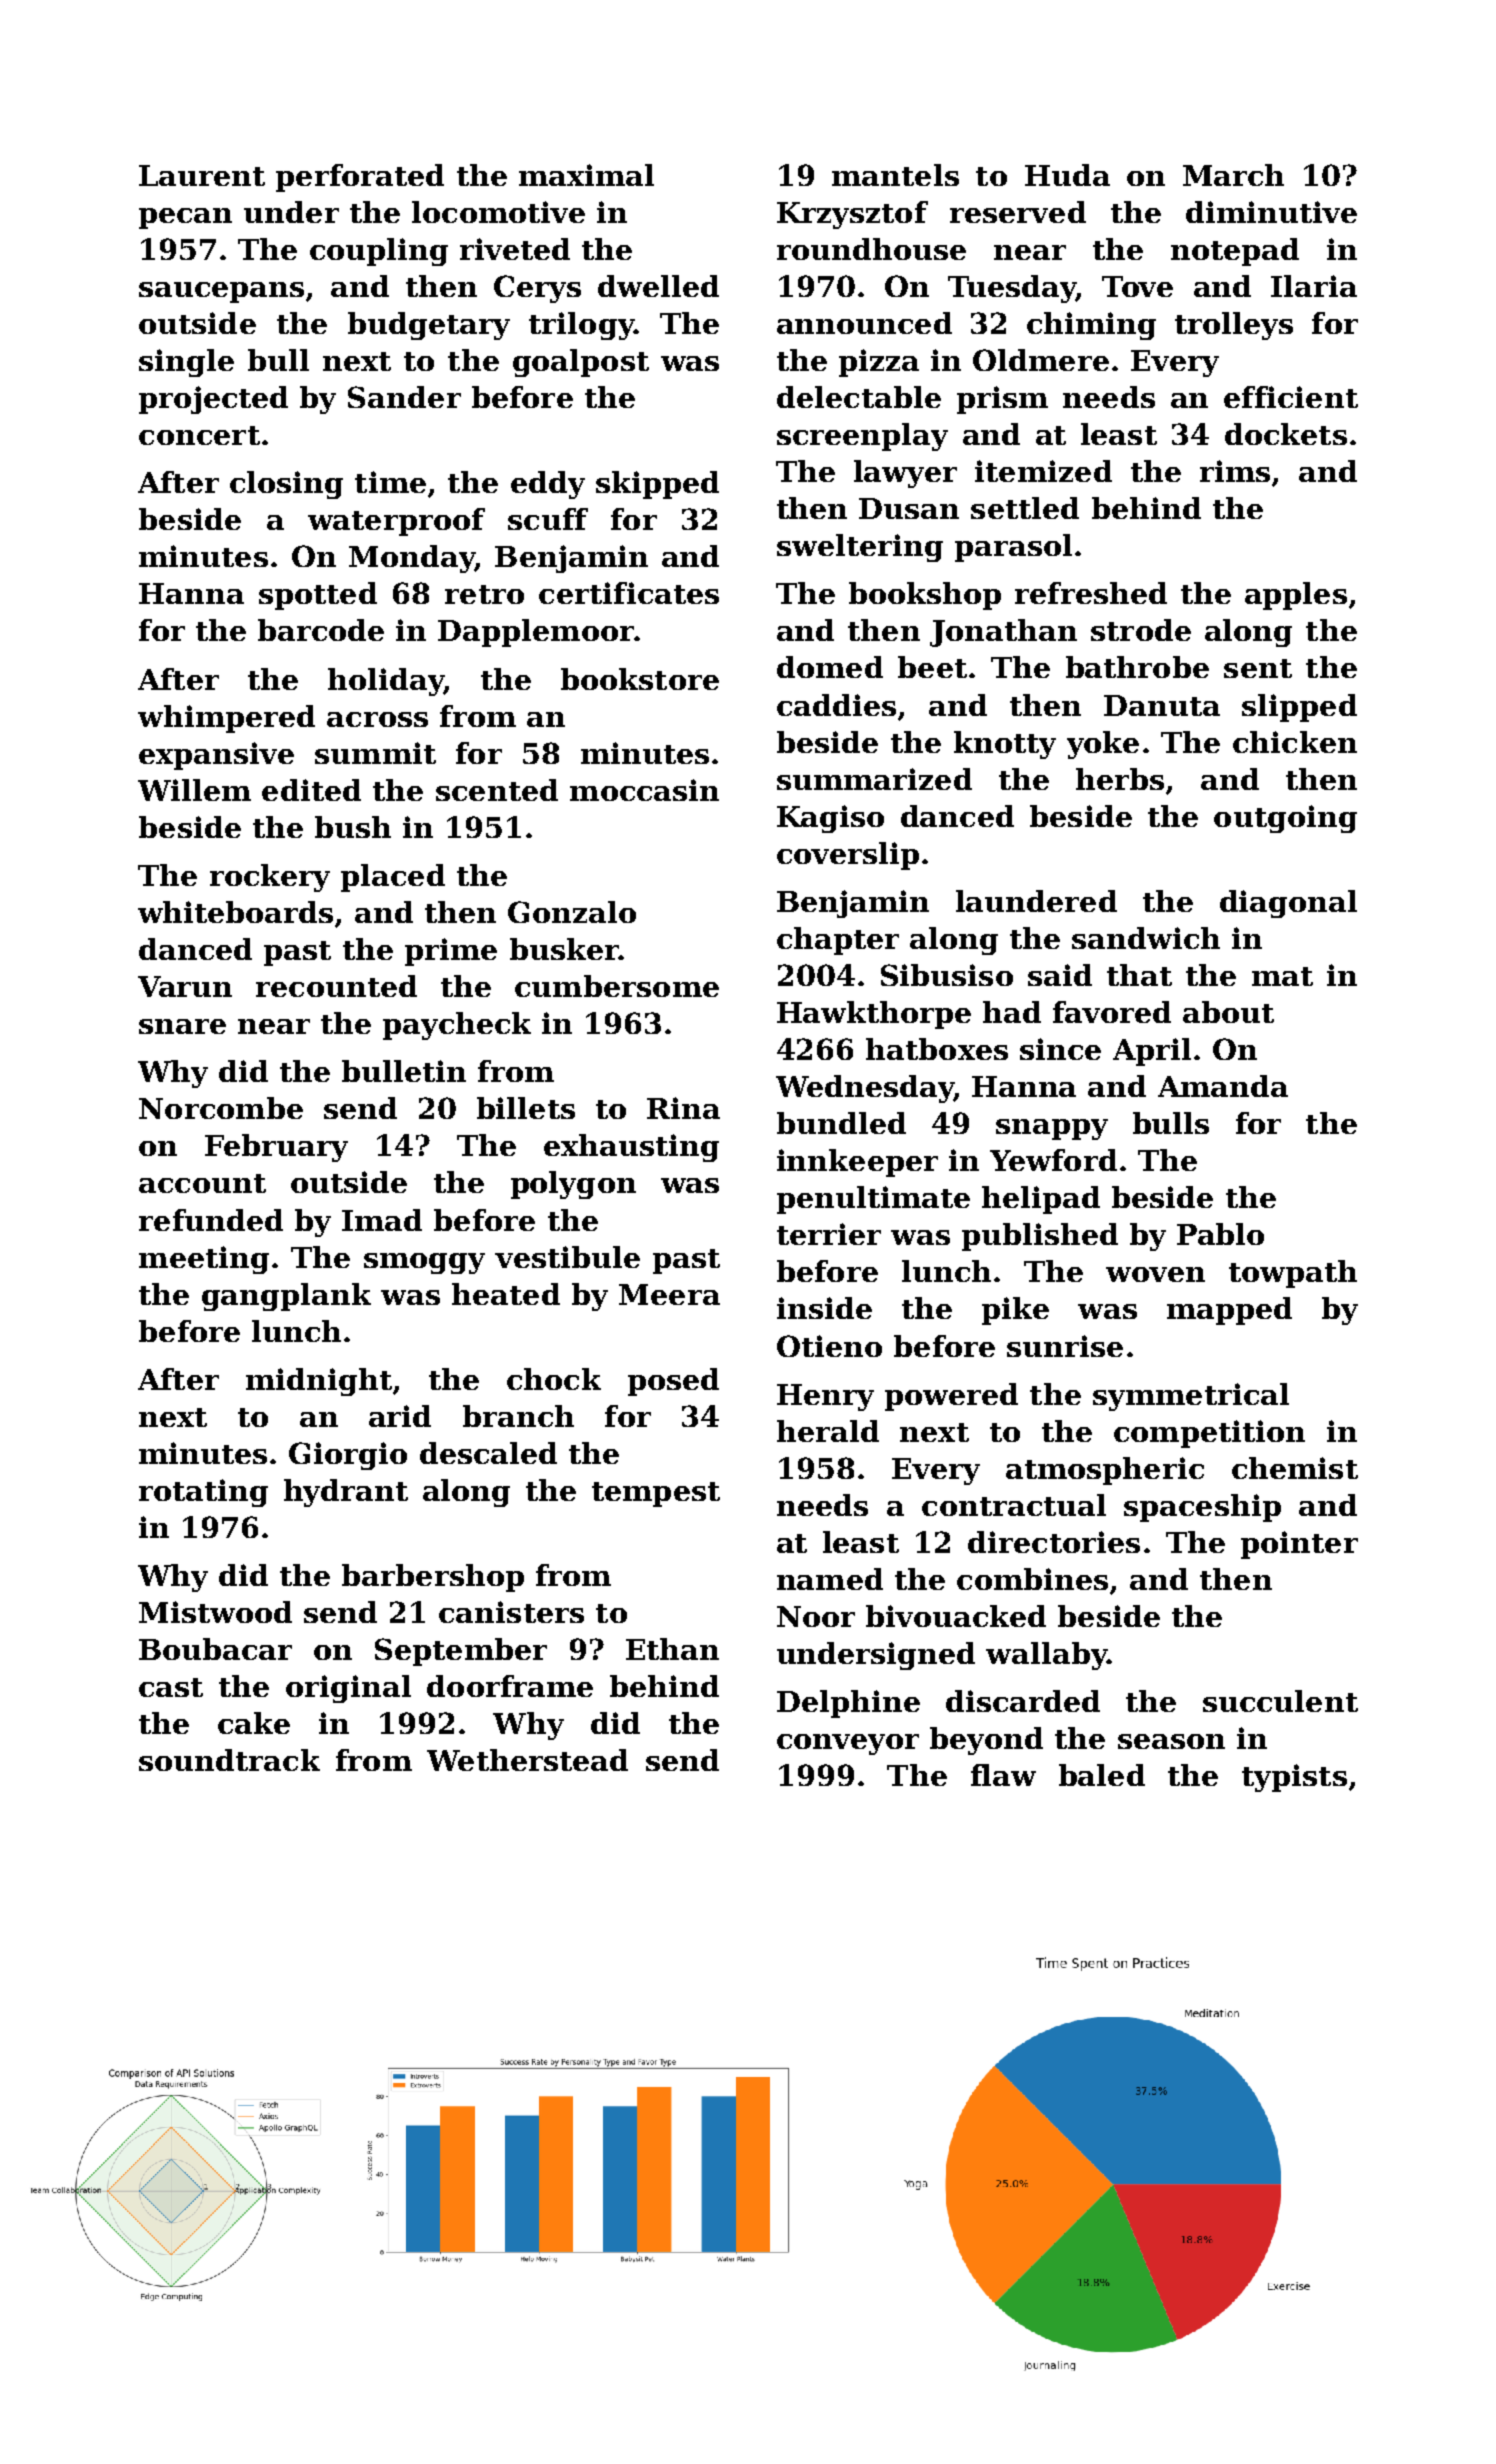 Image resolution: width=1496 pixels, height=2464 pixels. I want to click on Noor, so click(816, 1616).
